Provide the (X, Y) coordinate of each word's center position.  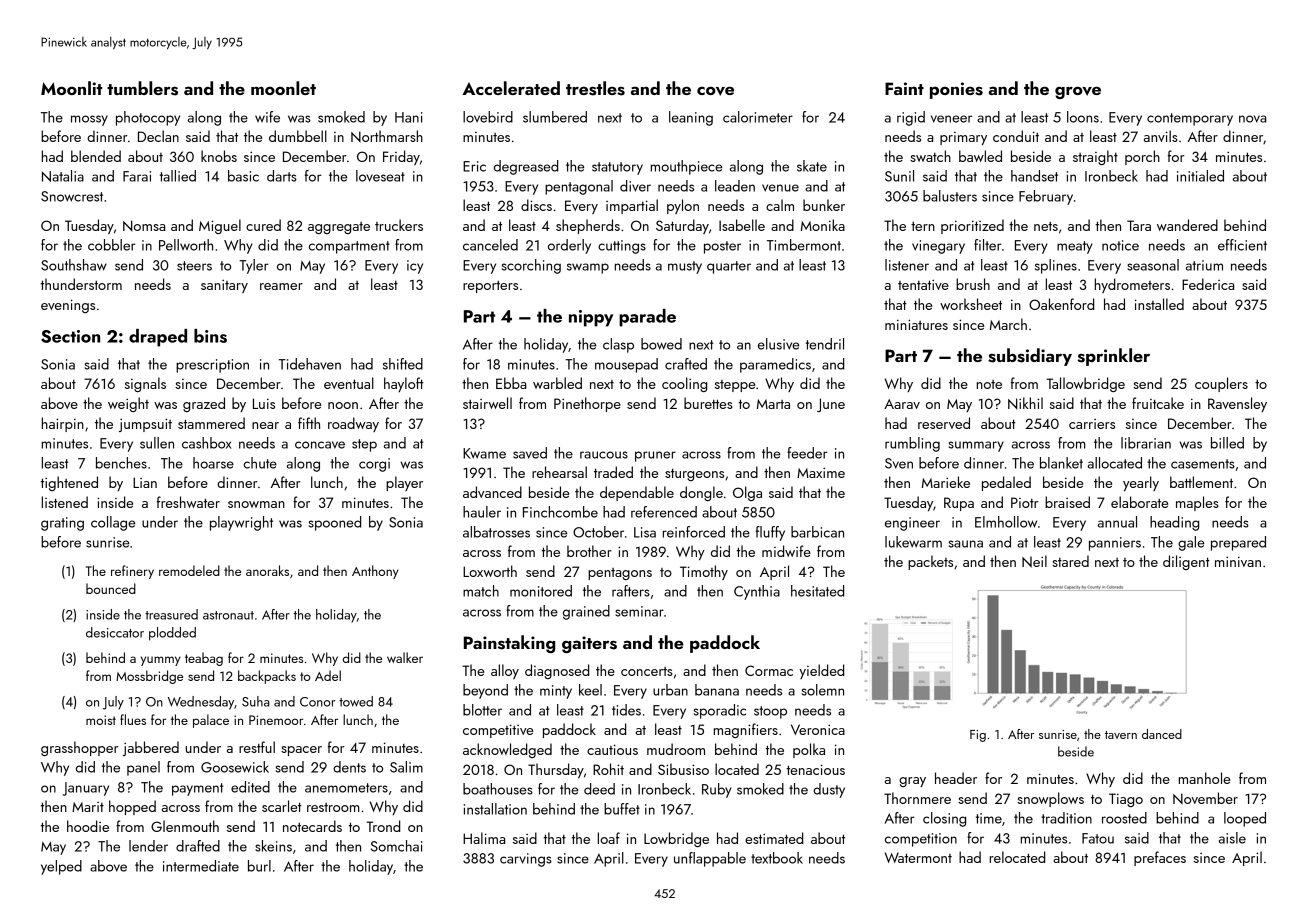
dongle (701, 493)
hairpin (63, 424)
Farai (137, 176)
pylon (683, 206)
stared (1070, 561)
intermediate (201, 866)
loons (1083, 117)
